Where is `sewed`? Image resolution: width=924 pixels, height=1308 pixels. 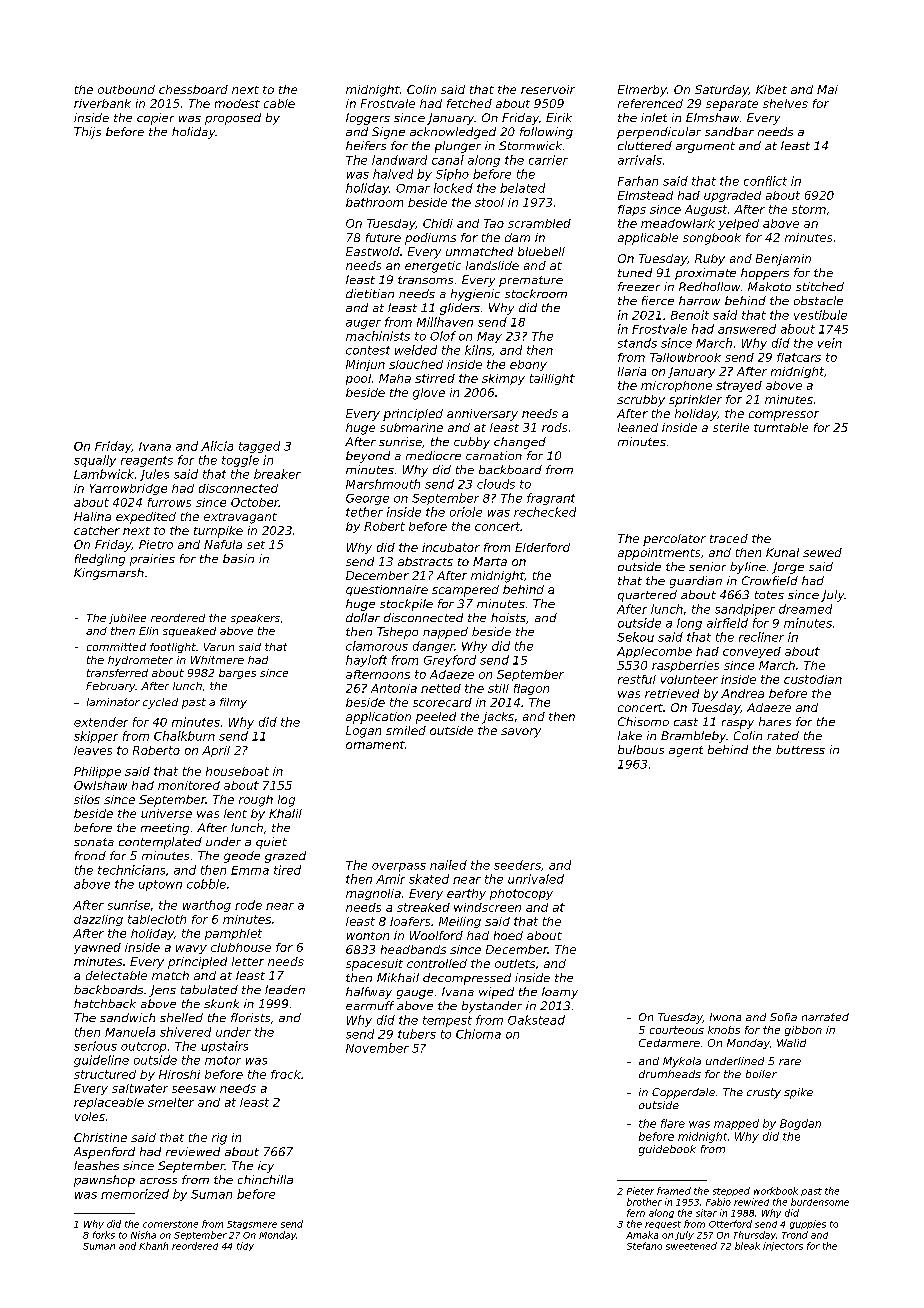 sewed is located at coordinates (822, 552).
